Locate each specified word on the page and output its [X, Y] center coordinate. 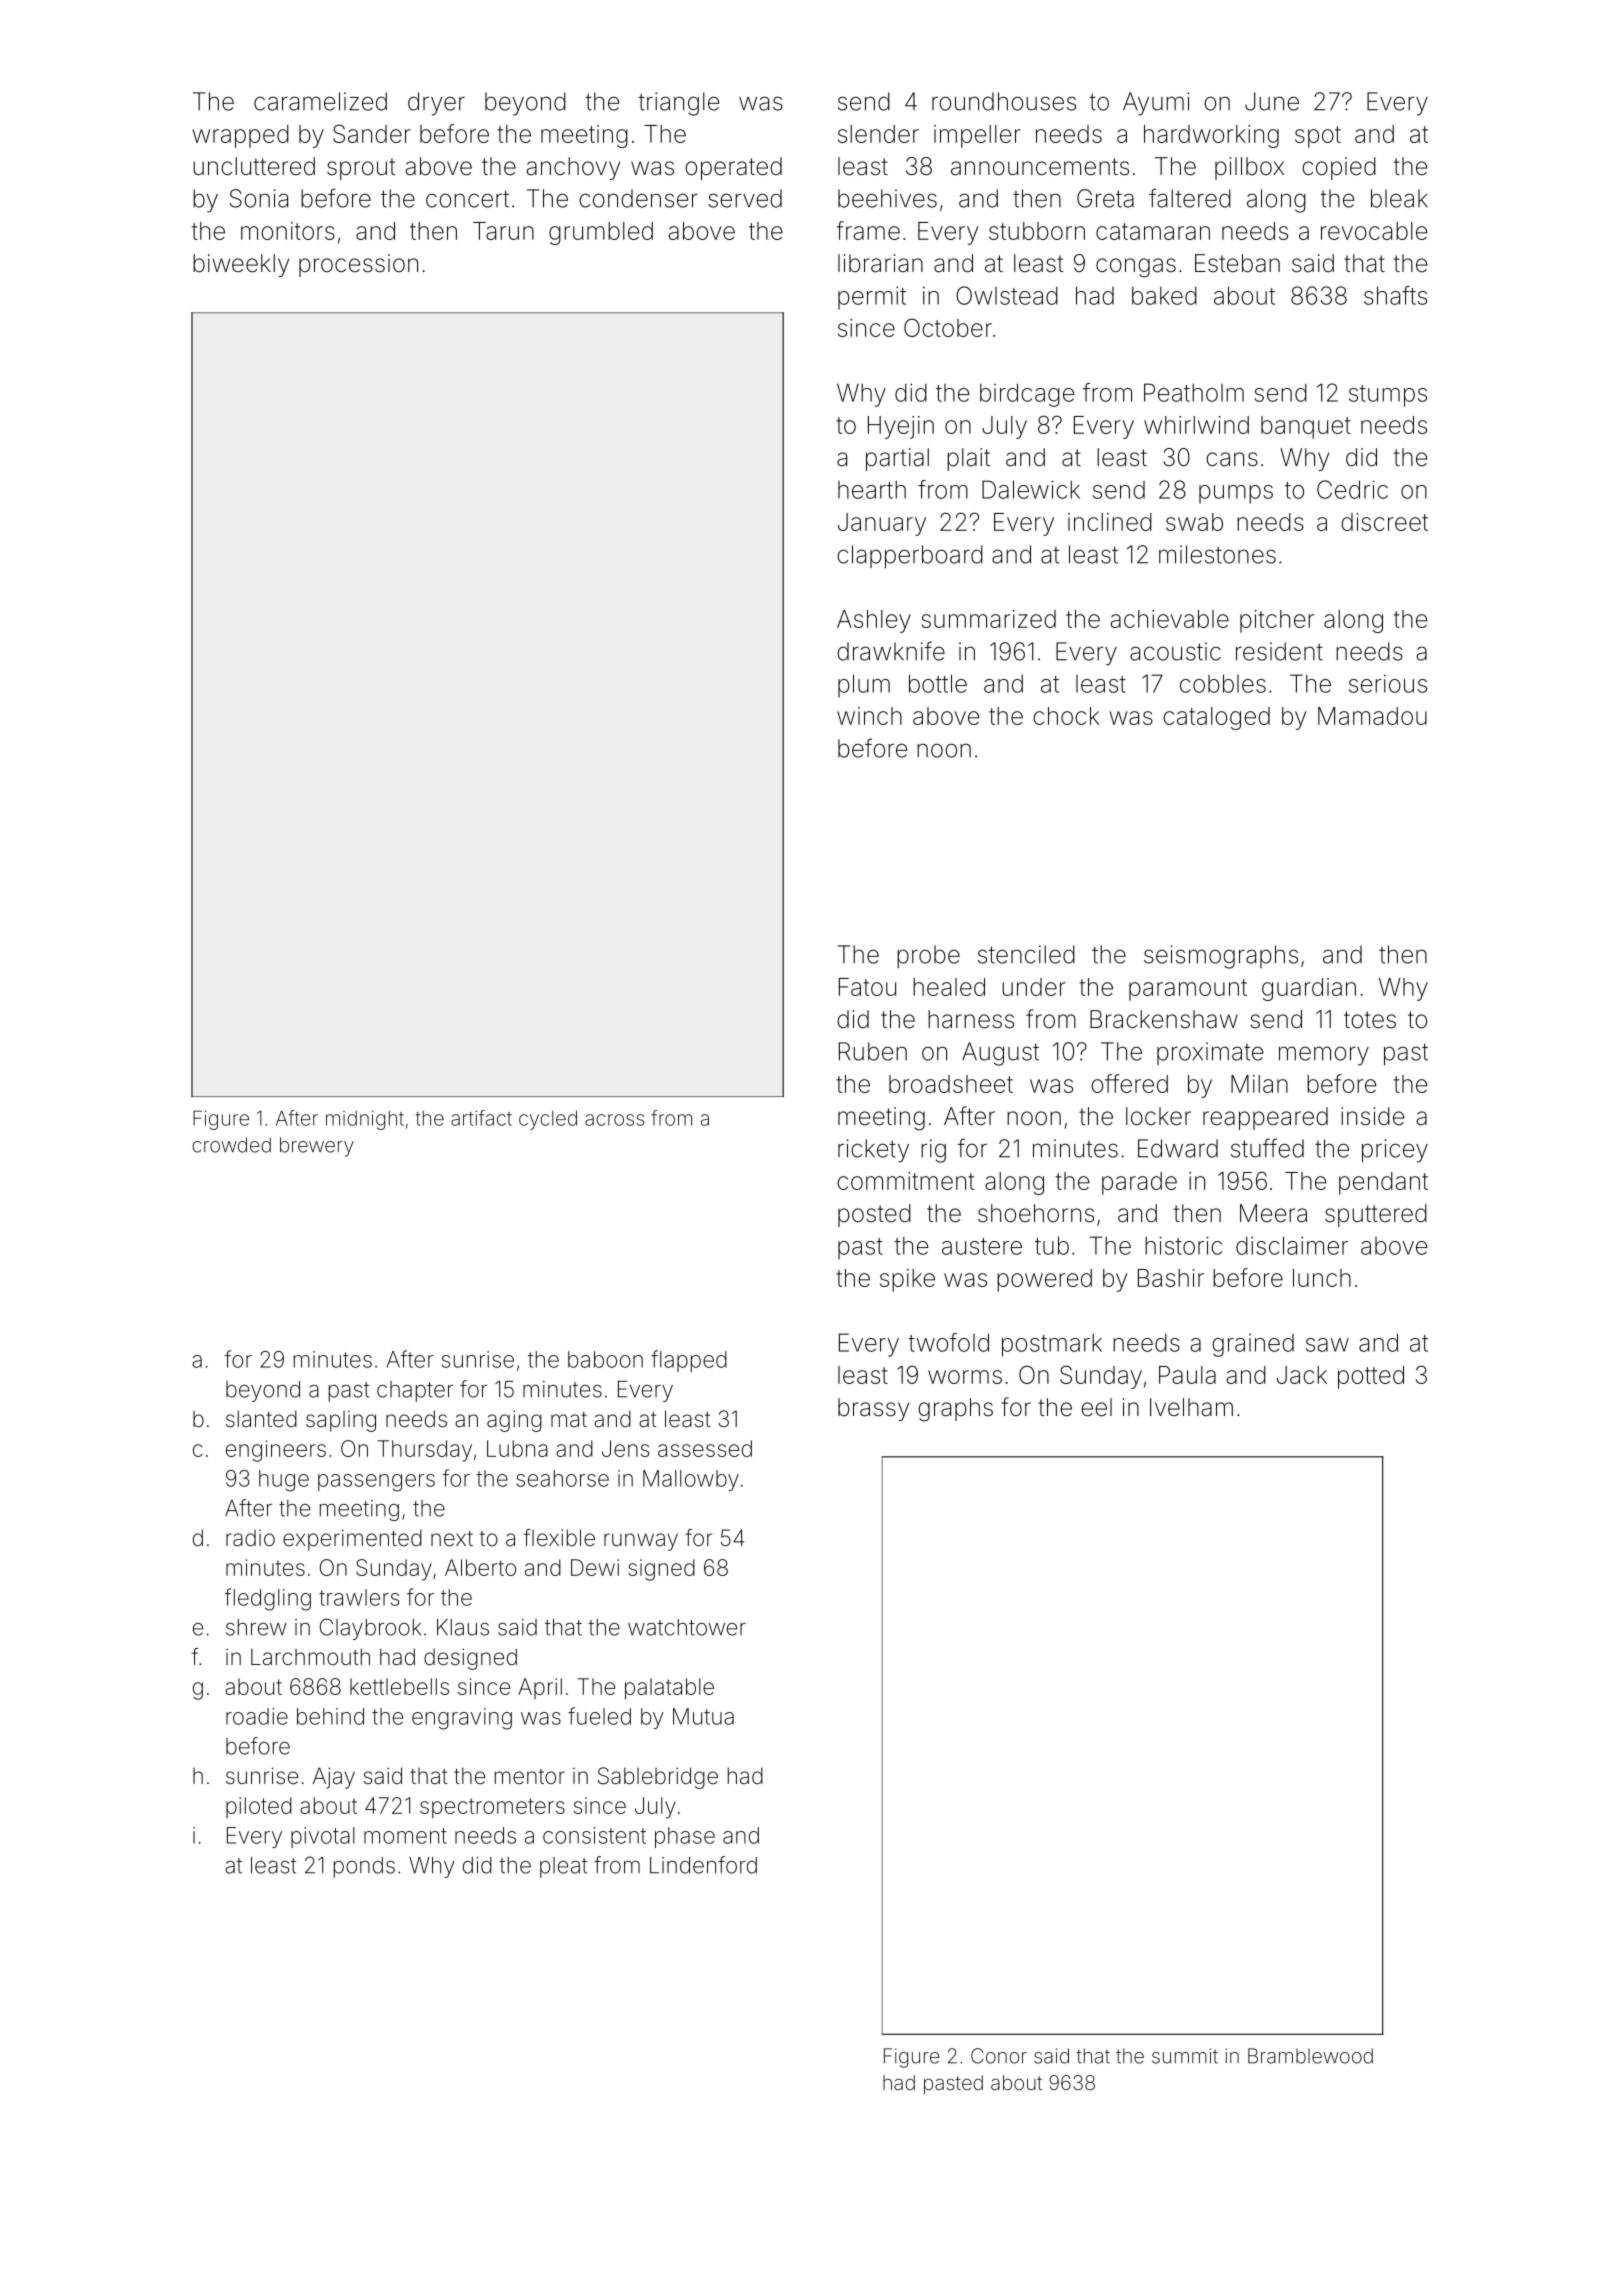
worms [965, 1377]
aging [514, 1421]
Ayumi [1156, 104]
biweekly [241, 265]
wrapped [240, 136]
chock [1066, 716]
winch [869, 716]
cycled [548, 1120]
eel [1096, 1407]
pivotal [323, 1837]
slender [878, 134]
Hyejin [901, 427]
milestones [1217, 554]
